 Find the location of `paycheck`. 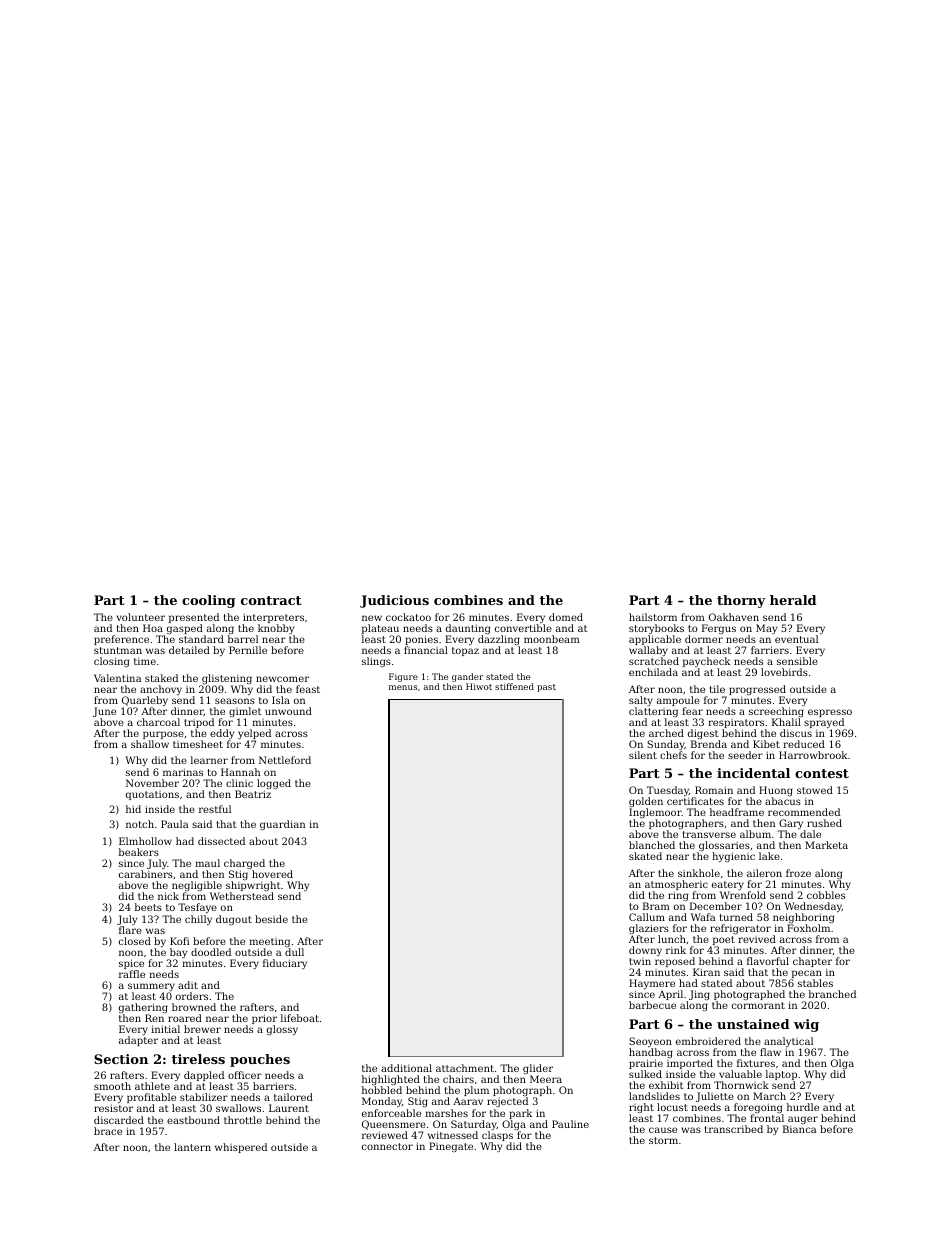

paycheck is located at coordinates (706, 662).
